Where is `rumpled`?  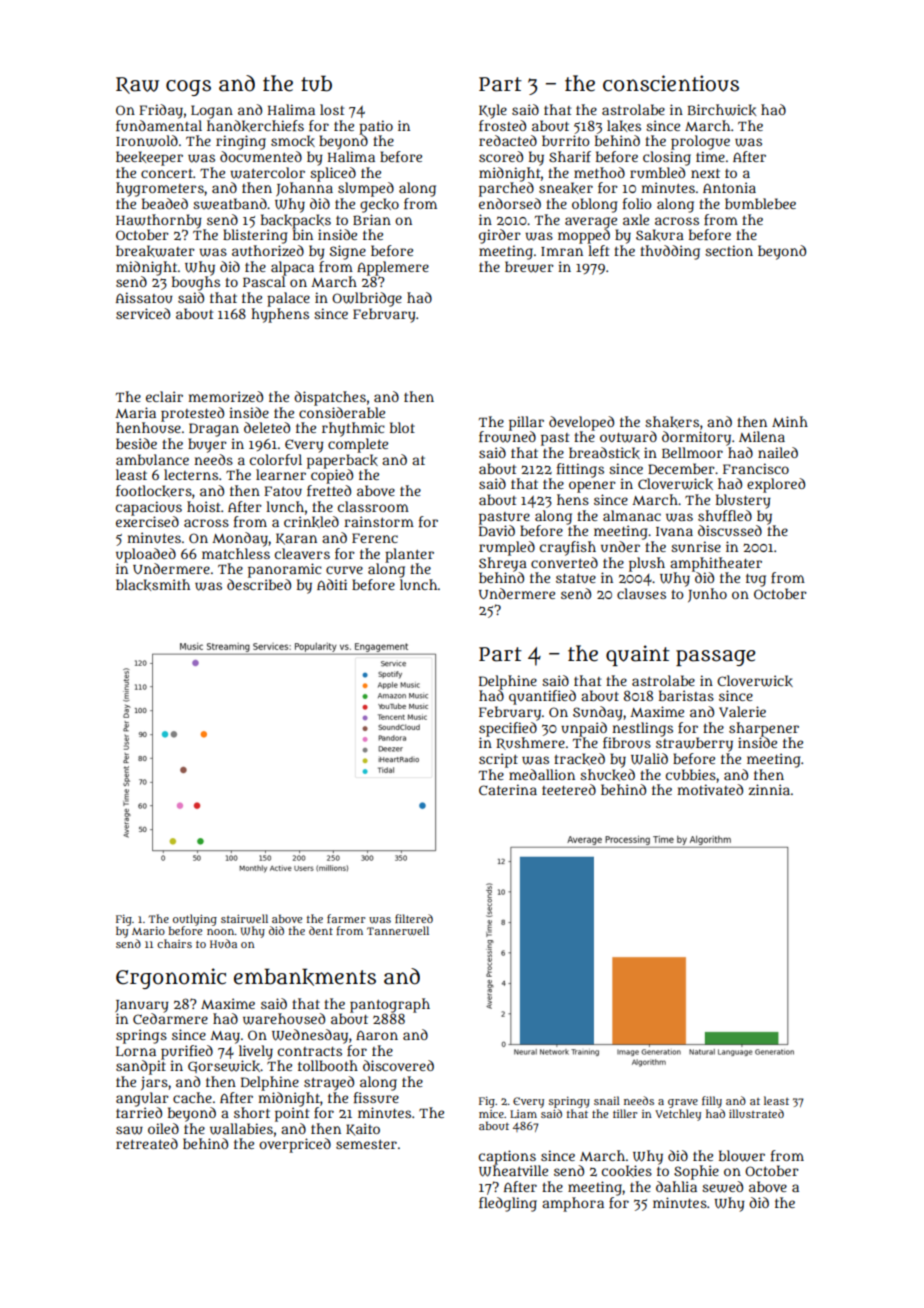
rumpled is located at coordinates (507, 548).
